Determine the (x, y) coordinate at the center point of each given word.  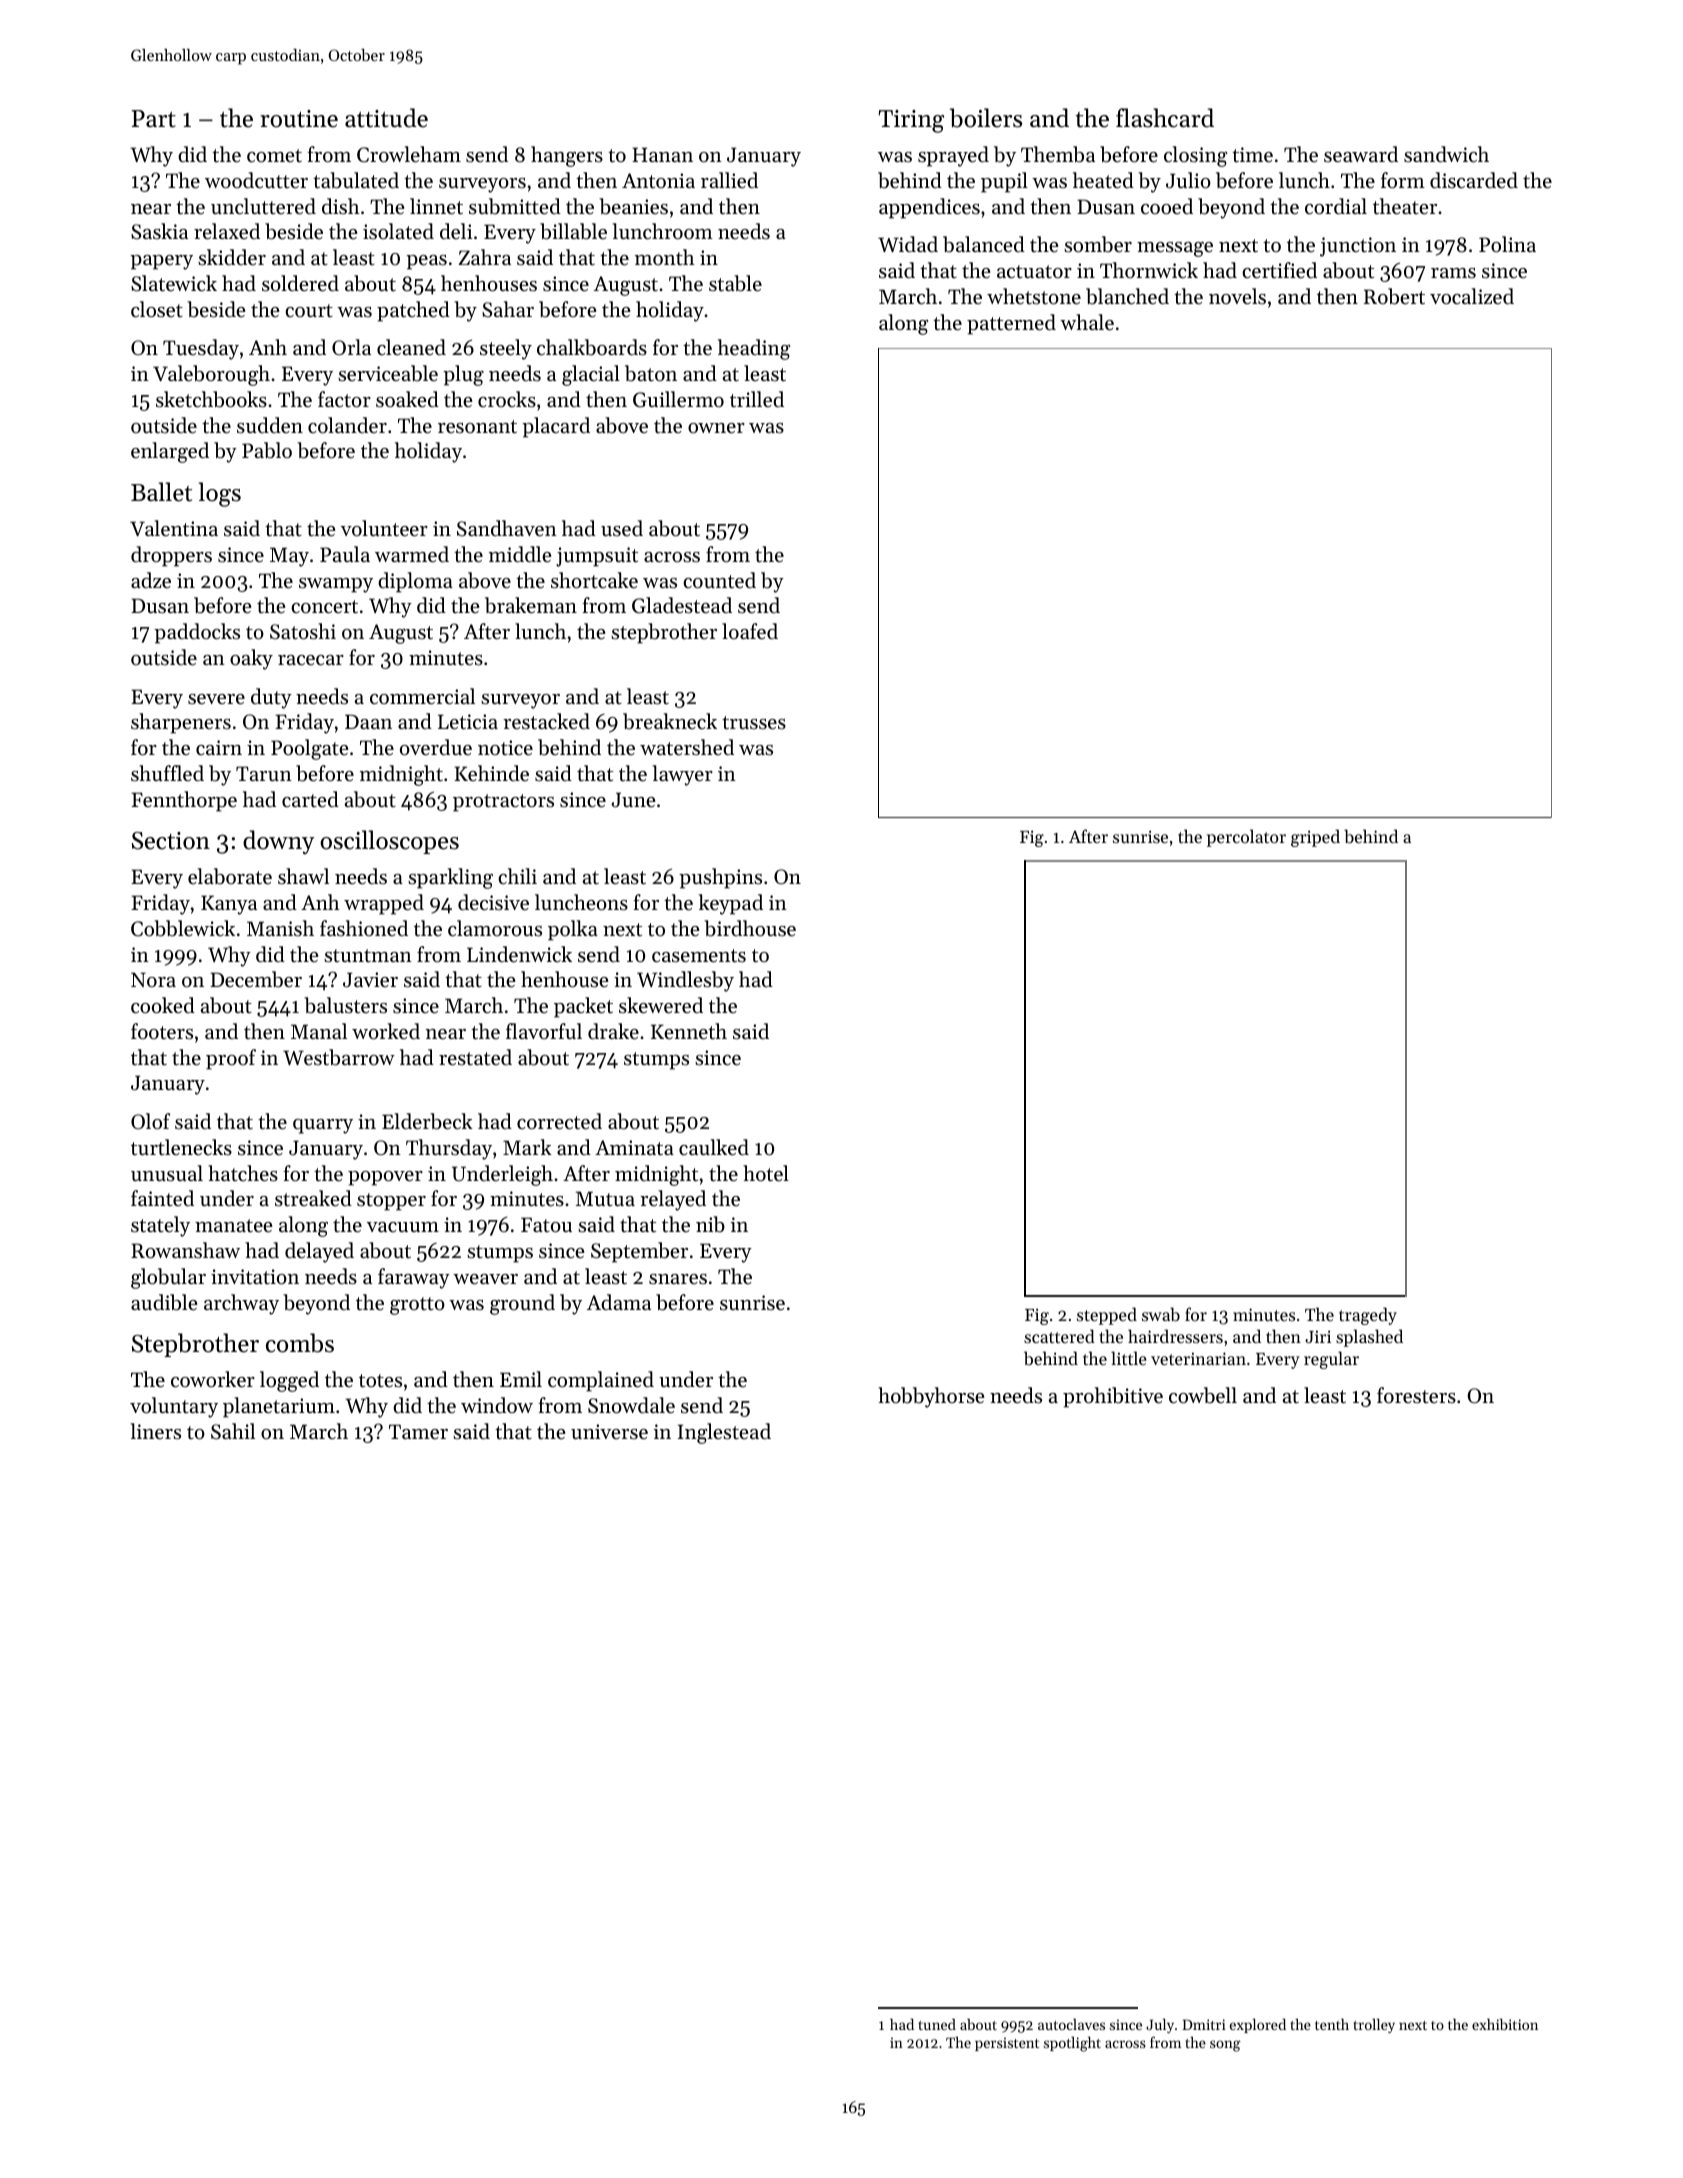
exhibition (1505, 2024)
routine (299, 119)
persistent (1007, 2044)
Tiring (911, 121)
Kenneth (689, 1031)
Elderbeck (427, 1121)
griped (1315, 838)
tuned (937, 2024)
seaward (1361, 154)
